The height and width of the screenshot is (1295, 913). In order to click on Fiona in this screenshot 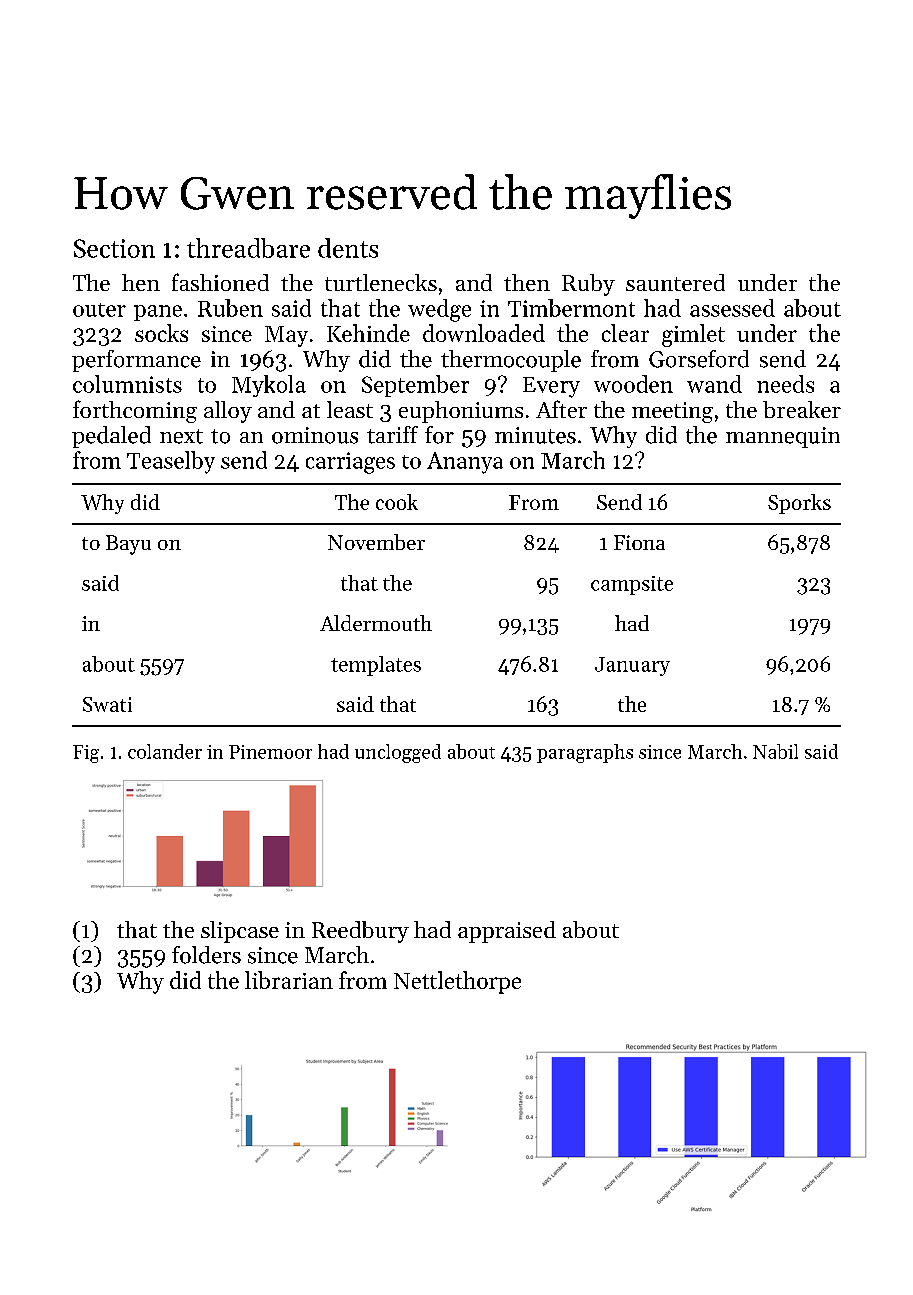, I will do `click(639, 542)`.
